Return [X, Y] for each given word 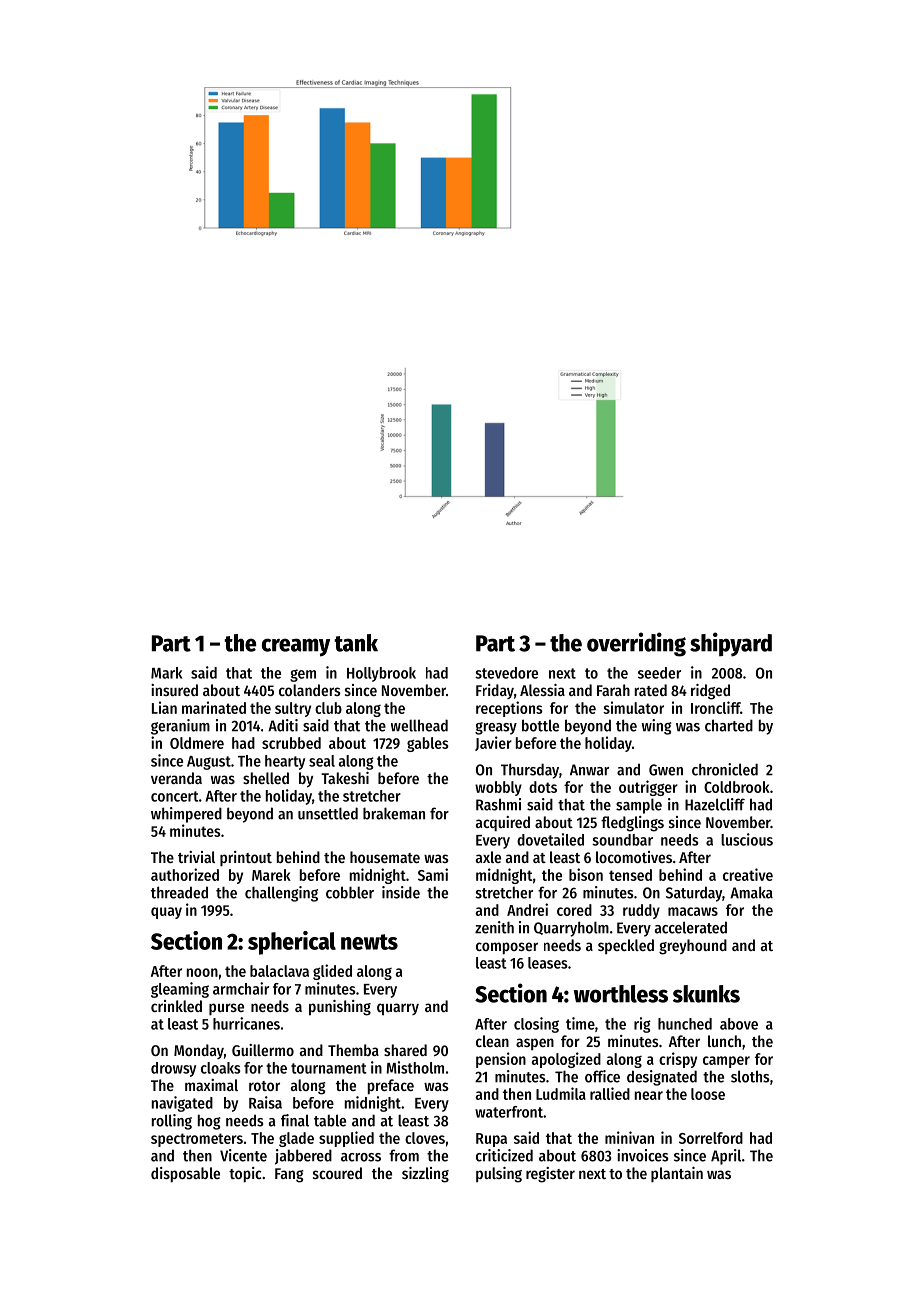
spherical [292, 943]
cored [574, 910]
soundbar [622, 840]
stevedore [506, 673]
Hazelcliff [715, 804]
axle [488, 857]
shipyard [731, 644]
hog [209, 1122]
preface [391, 1087]
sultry [293, 709]
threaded [179, 892]
